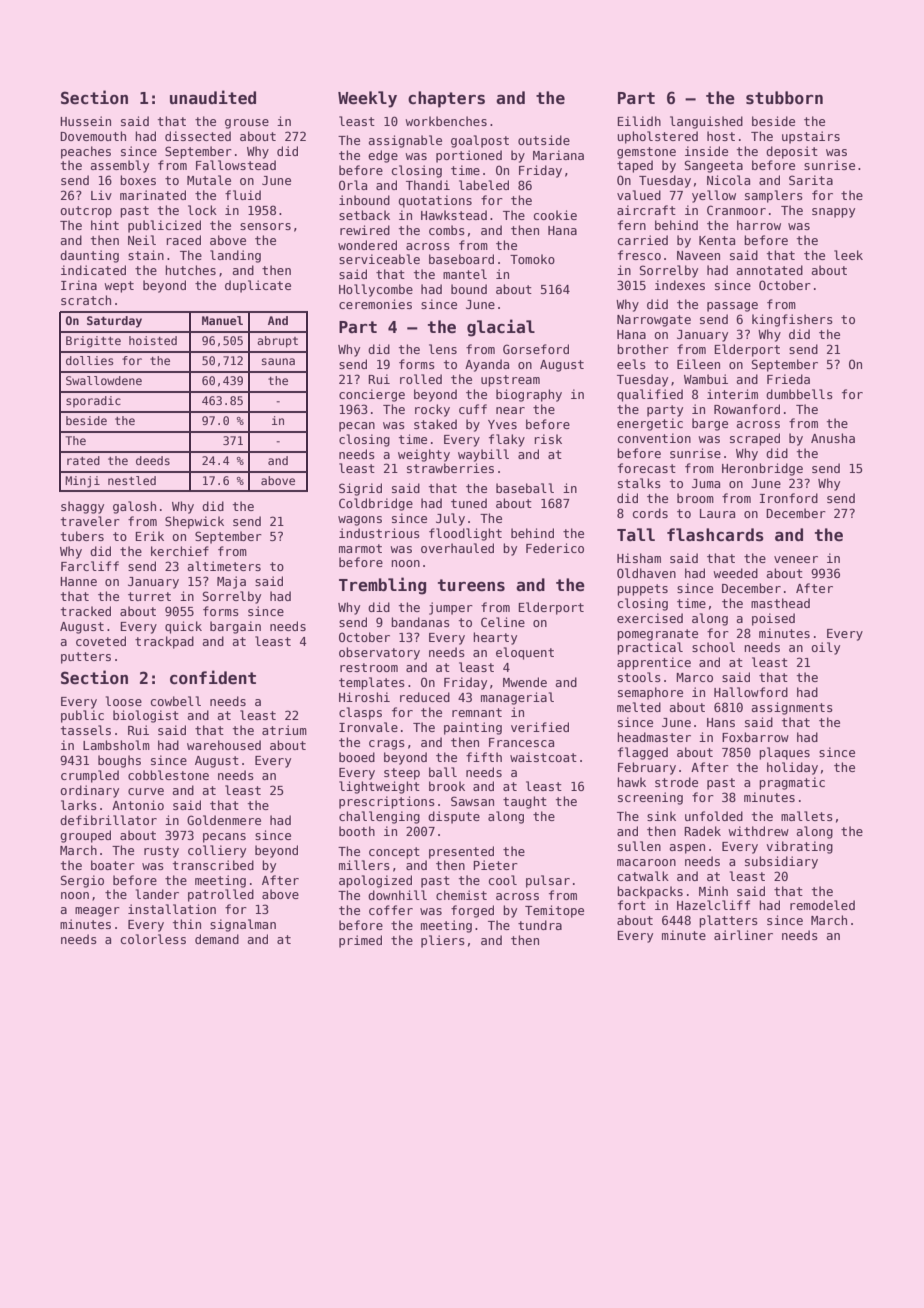 The image size is (924, 1308). I want to click on hoisted, so click(153, 340).
